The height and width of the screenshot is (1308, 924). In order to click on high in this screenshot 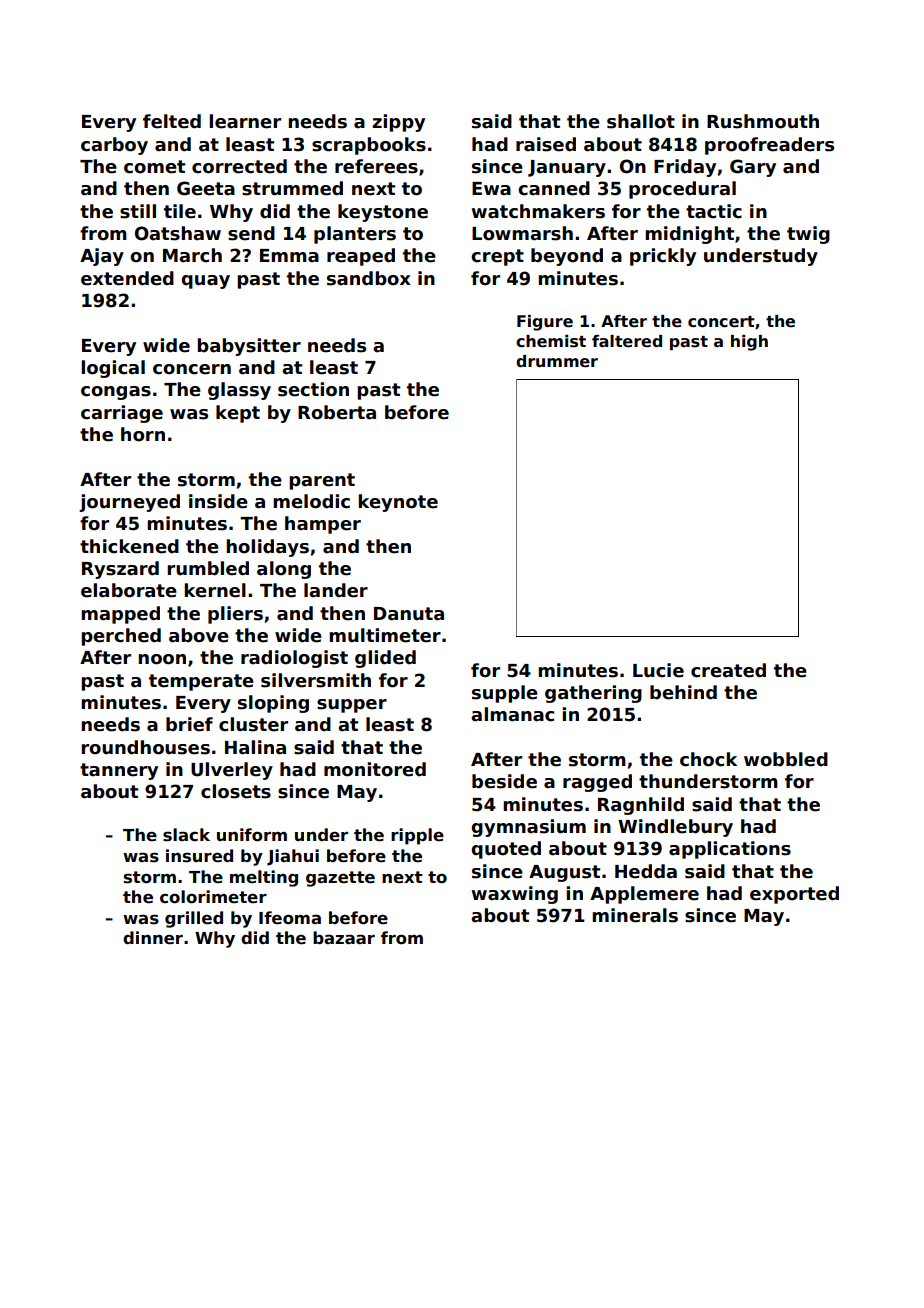, I will do `click(749, 343)`.
